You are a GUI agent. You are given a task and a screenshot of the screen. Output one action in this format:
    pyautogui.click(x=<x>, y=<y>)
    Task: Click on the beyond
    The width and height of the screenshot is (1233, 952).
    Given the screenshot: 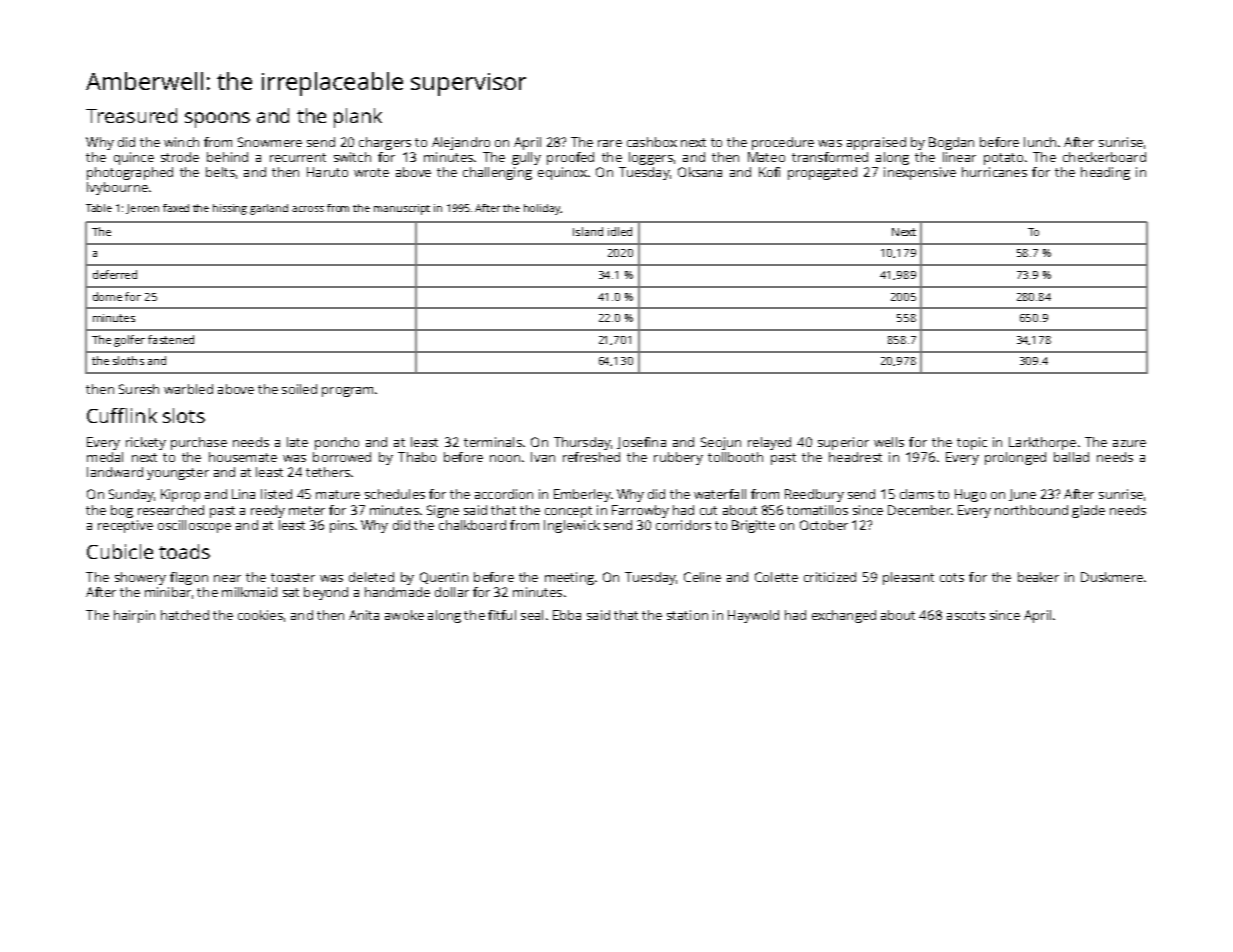 What is the action you would take?
    pyautogui.click(x=326, y=593)
